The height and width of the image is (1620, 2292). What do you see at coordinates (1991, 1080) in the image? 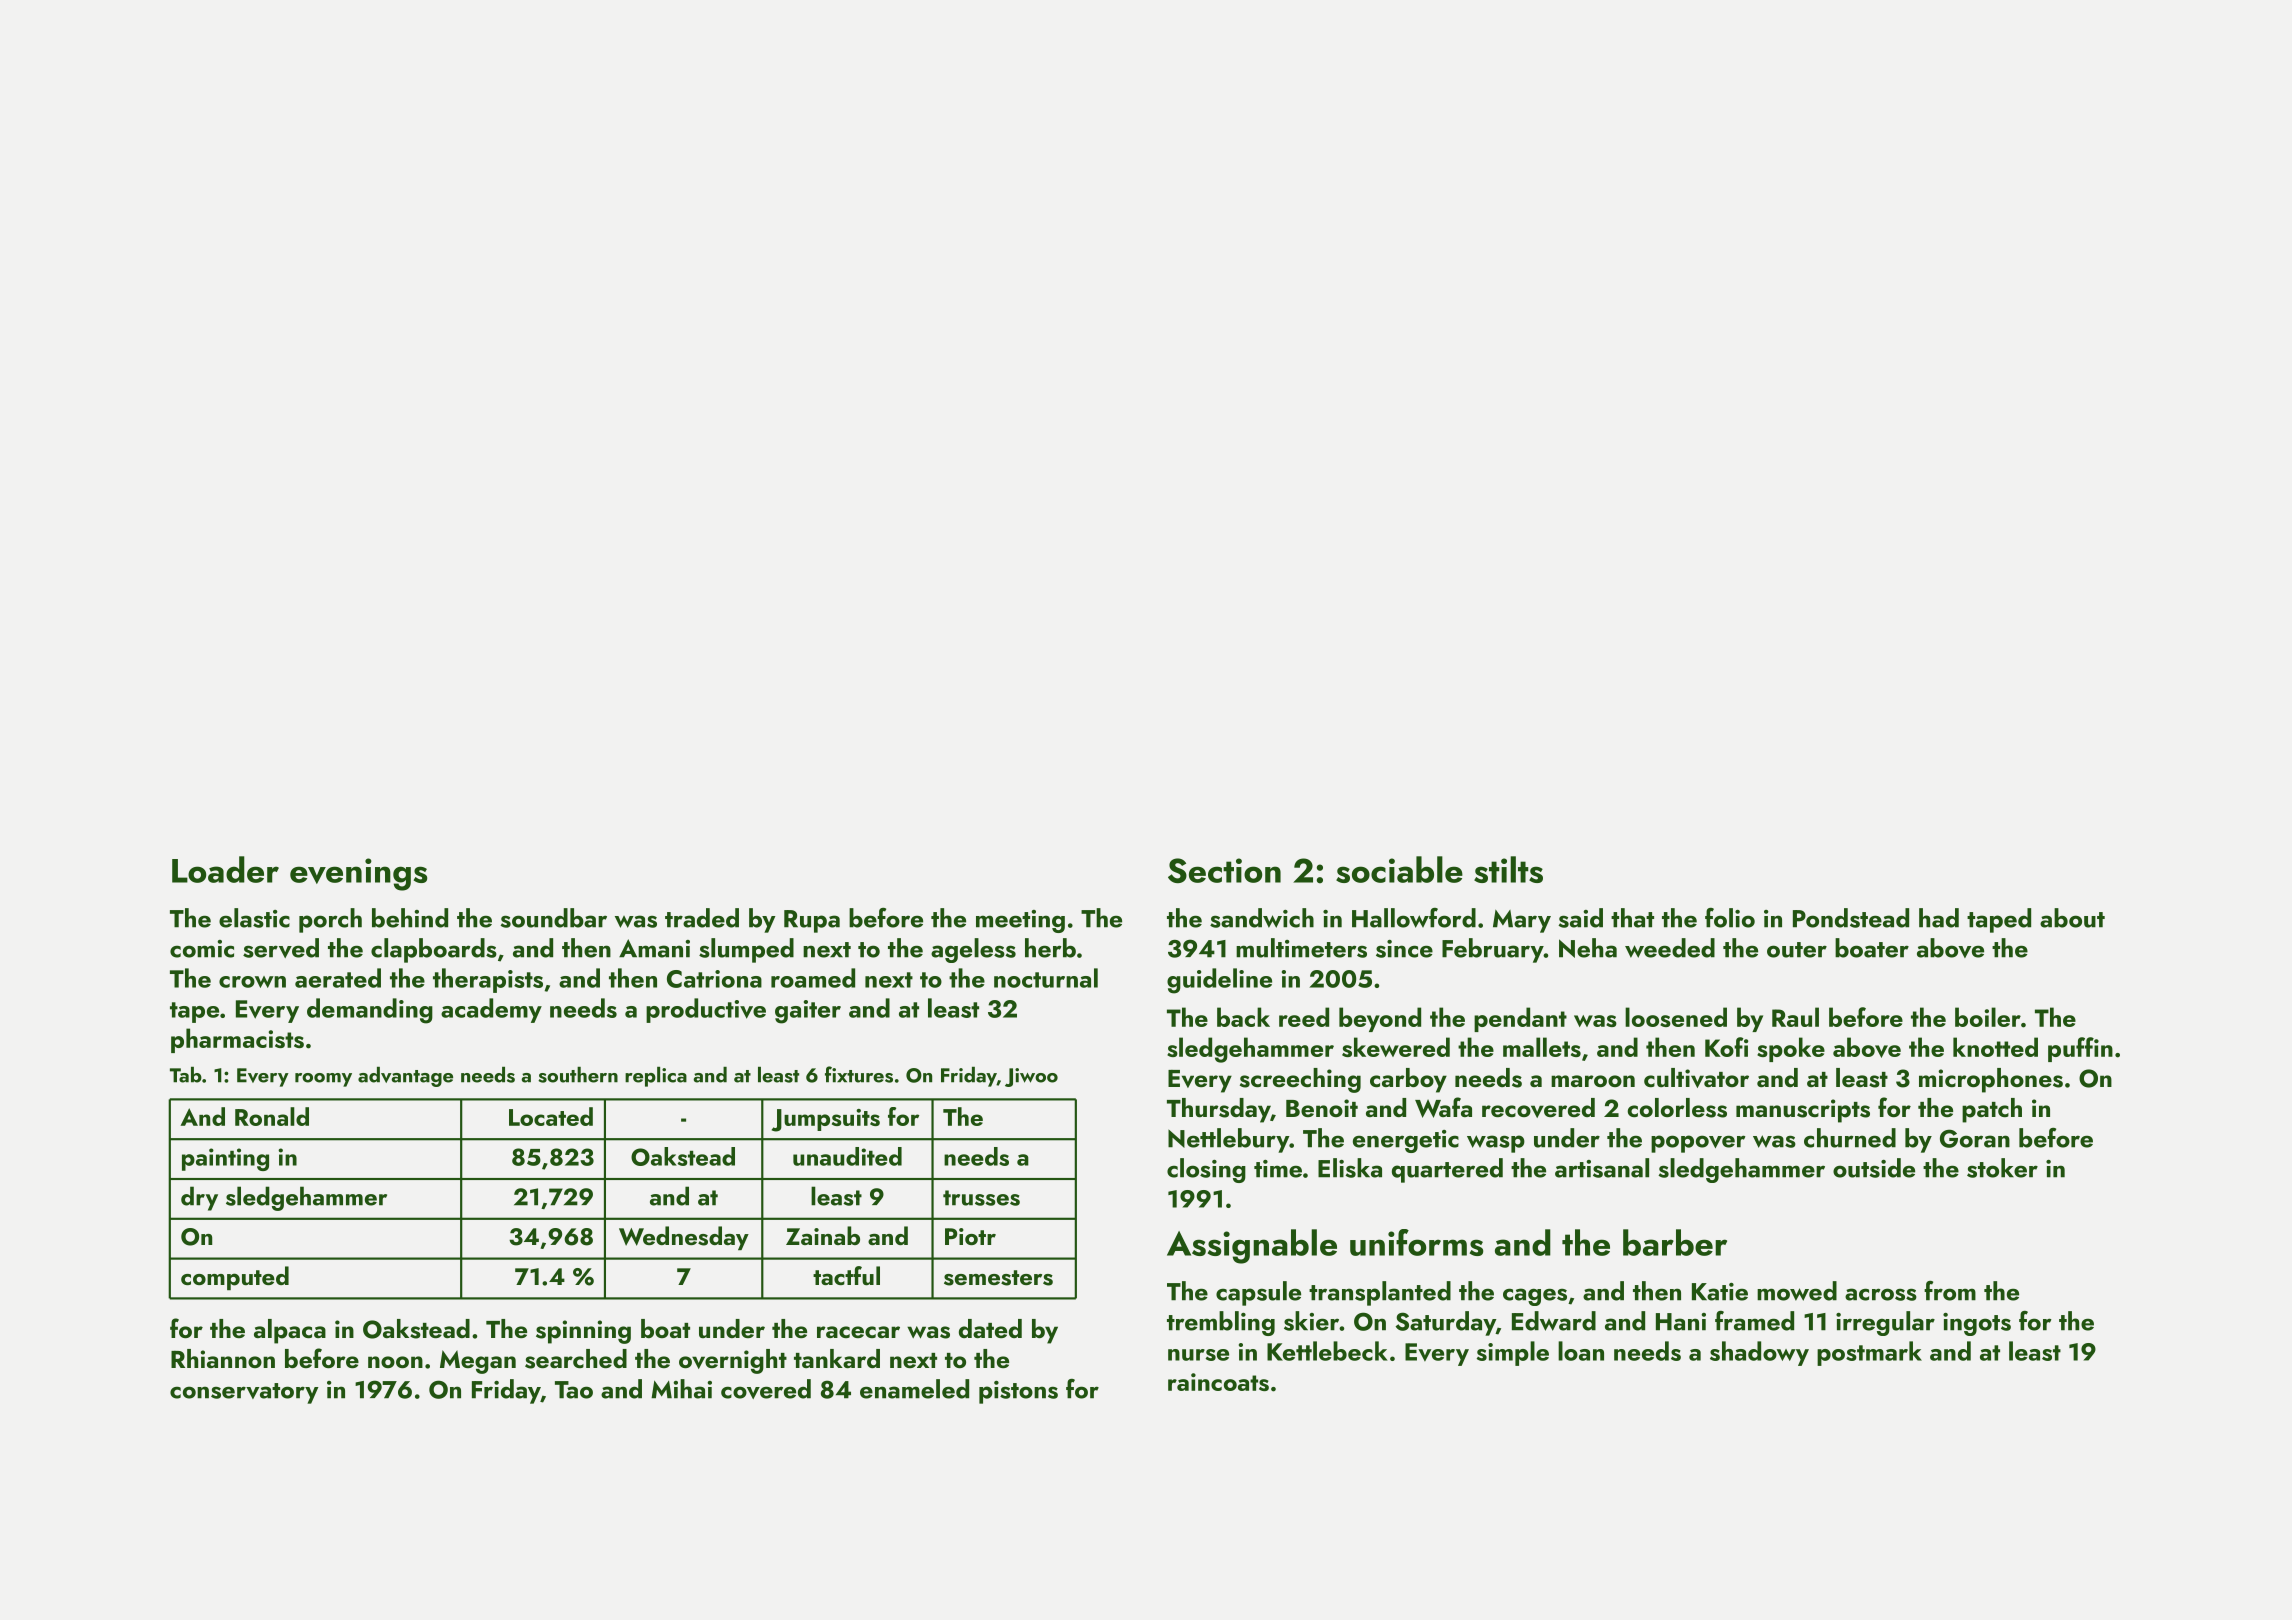
I see `microphones` at bounding box center [1991, 1080].
